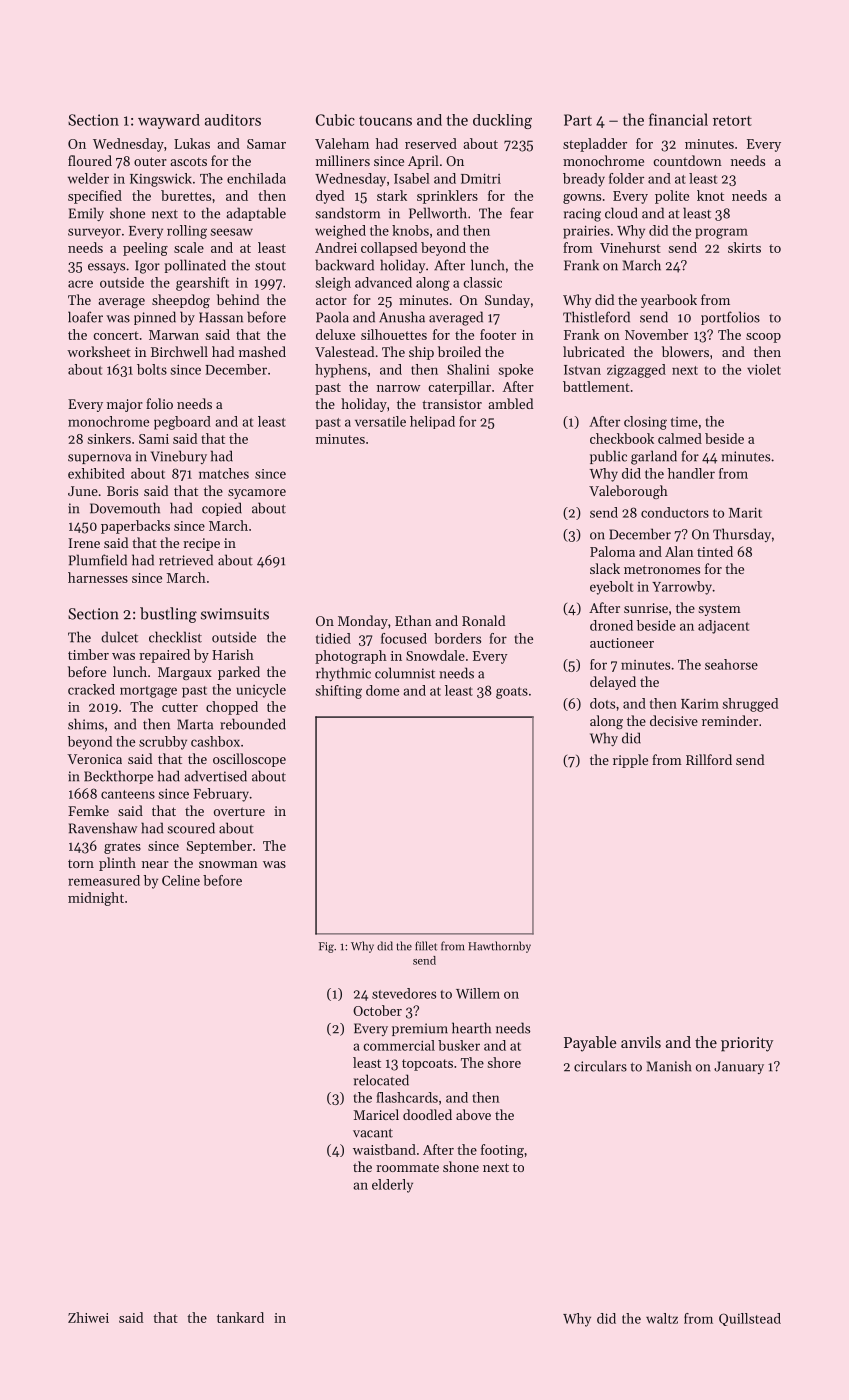 This screenshot has width=849, height=1400. Describe the element at coordinates (145, 249) in the screenshot. I see `peeling` at that location.
